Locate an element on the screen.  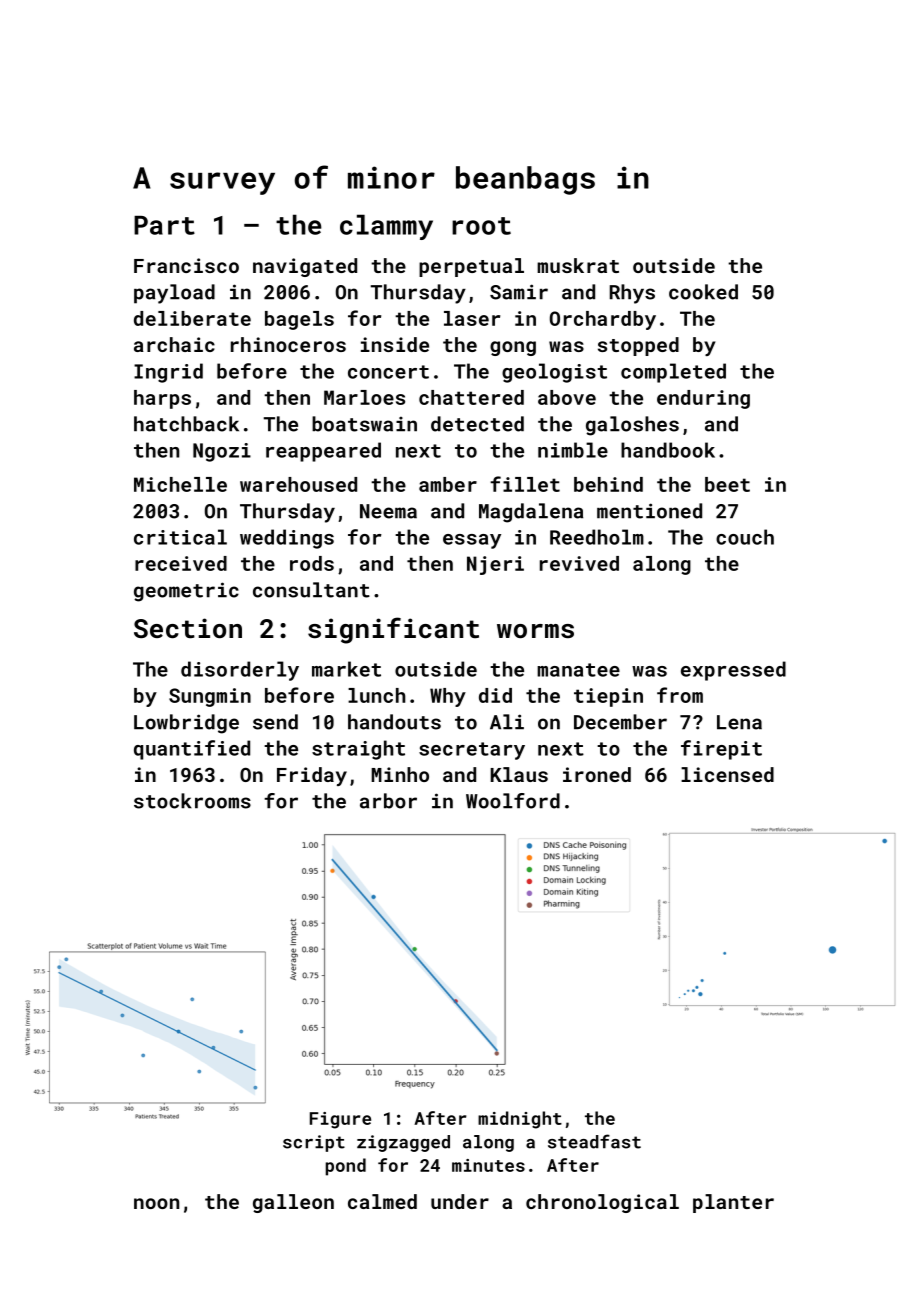
planter is located at coordinates (733, 1203).
